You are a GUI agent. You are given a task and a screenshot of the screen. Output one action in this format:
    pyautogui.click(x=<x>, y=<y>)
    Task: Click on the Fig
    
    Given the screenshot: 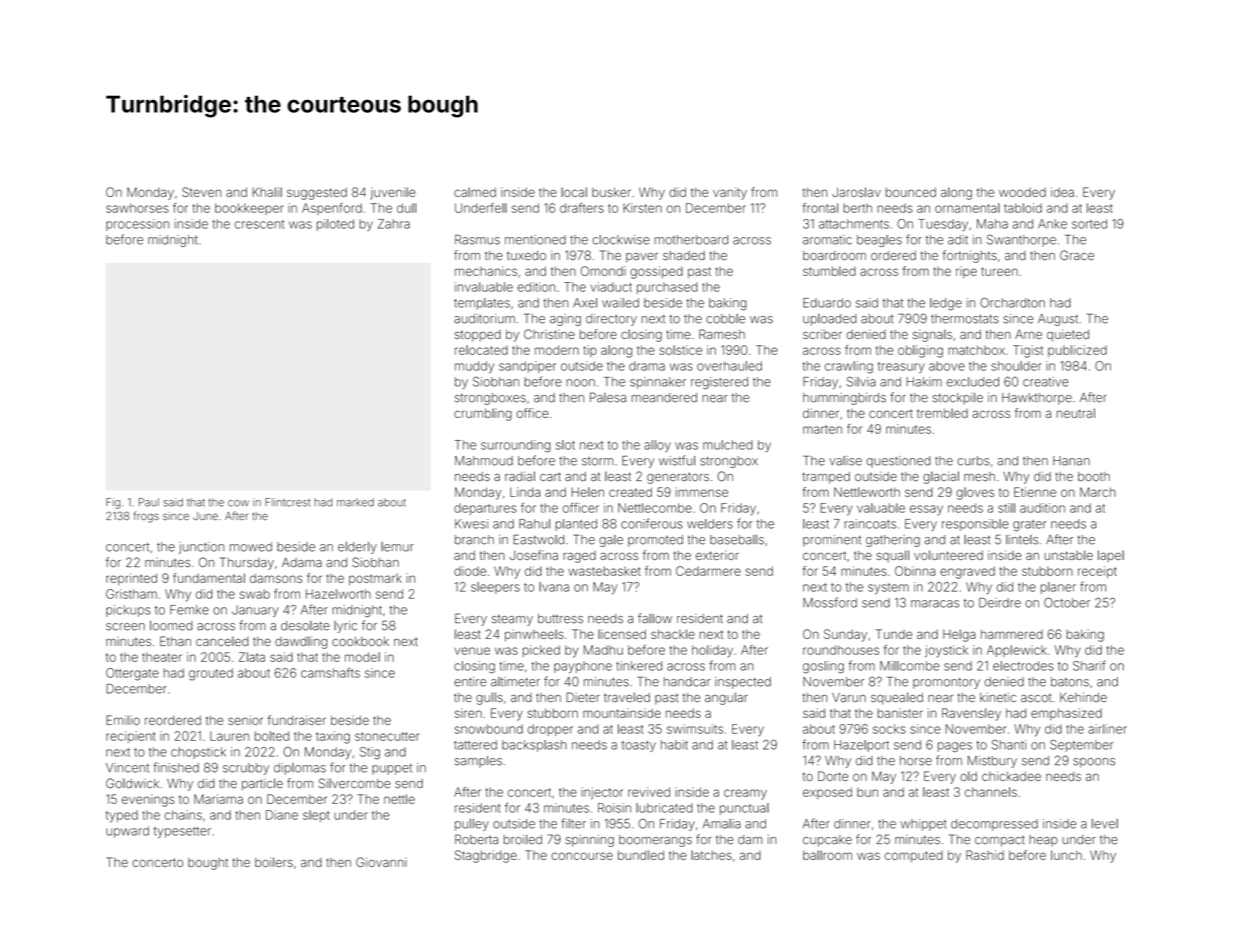 What is the action you would take?
    pyautogui.click(x=113, y=503)
